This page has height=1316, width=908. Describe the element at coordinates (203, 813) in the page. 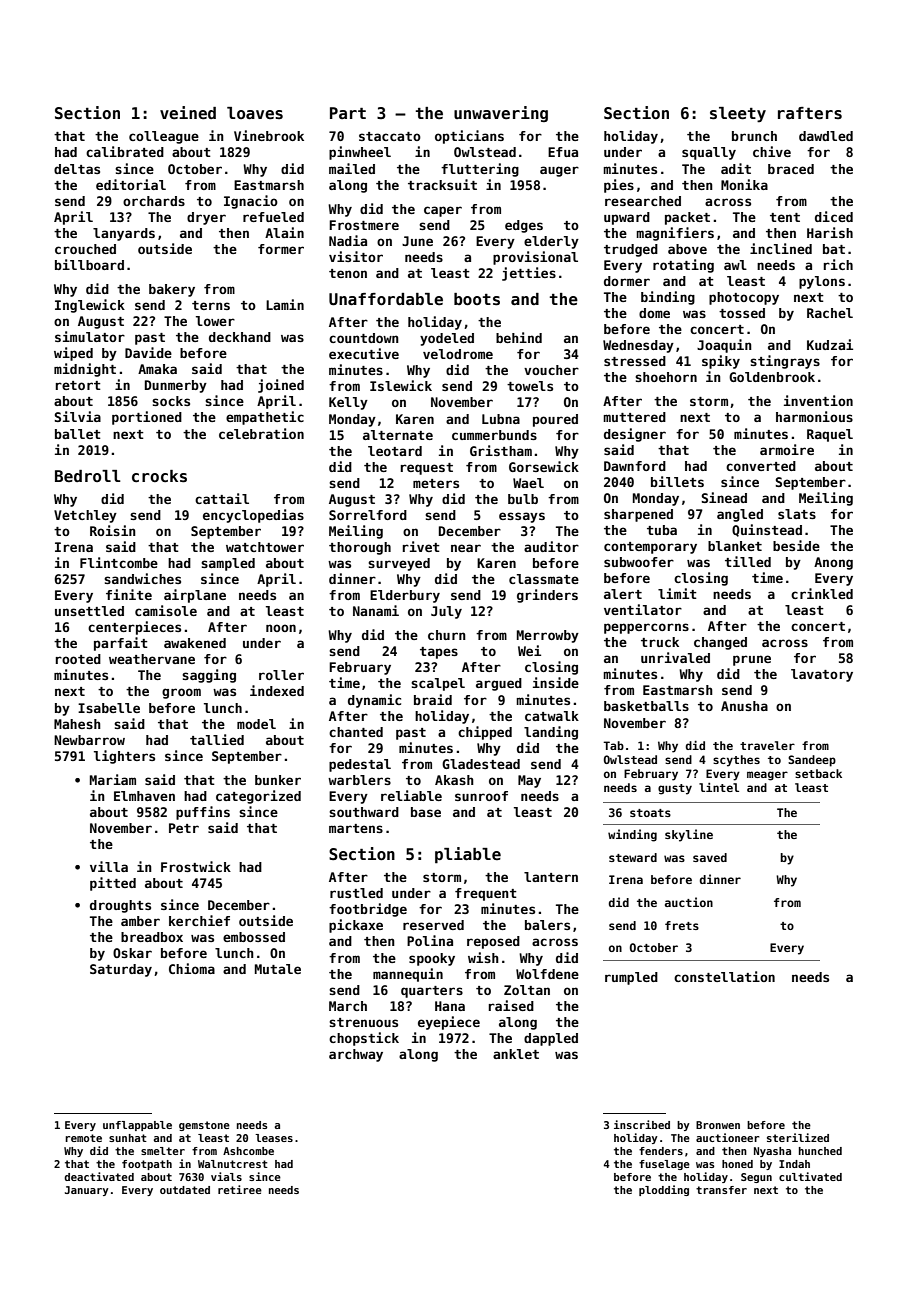

I see `puffins` at that location.
